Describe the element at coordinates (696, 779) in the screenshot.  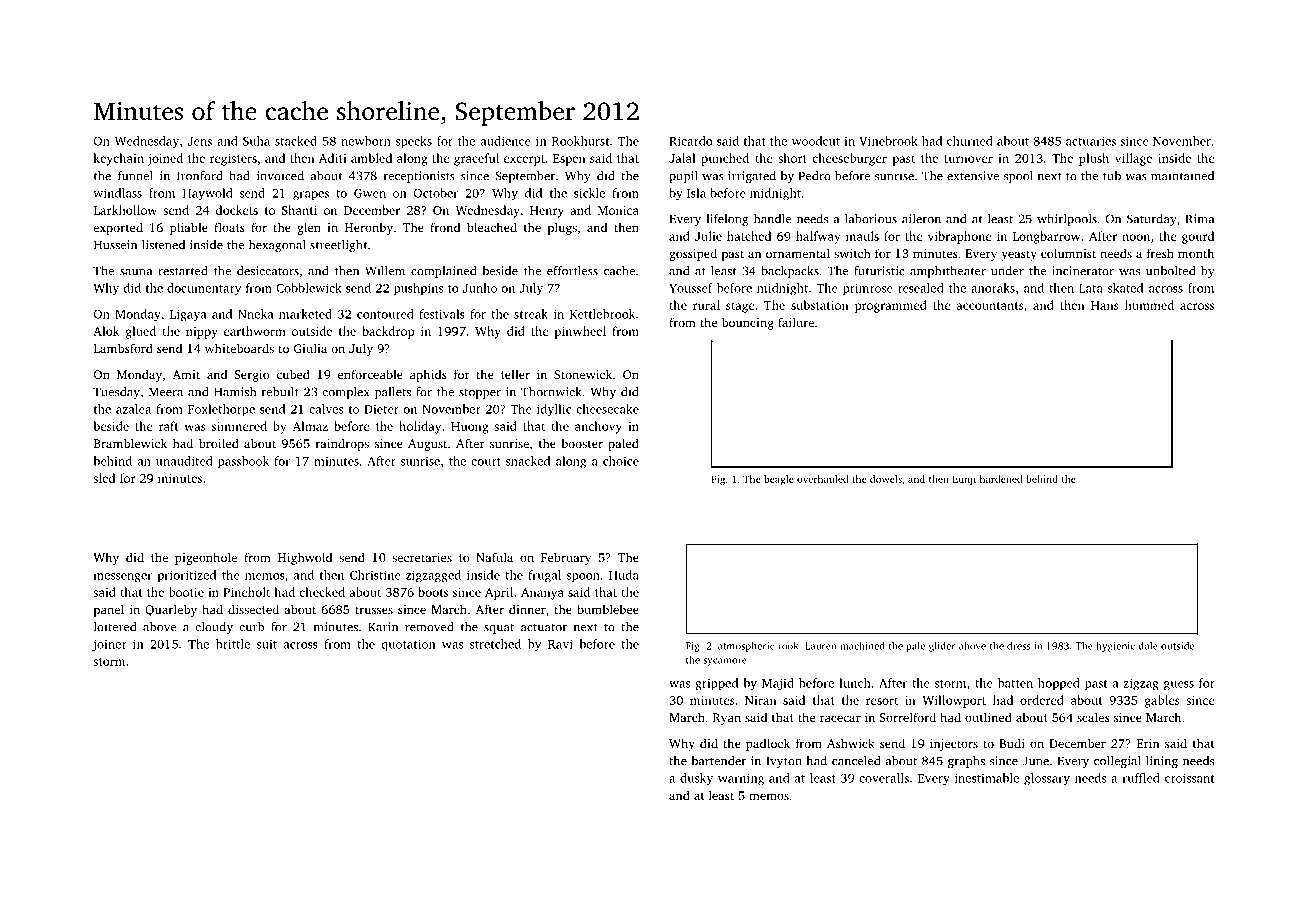
I see `dusky` at that location.
